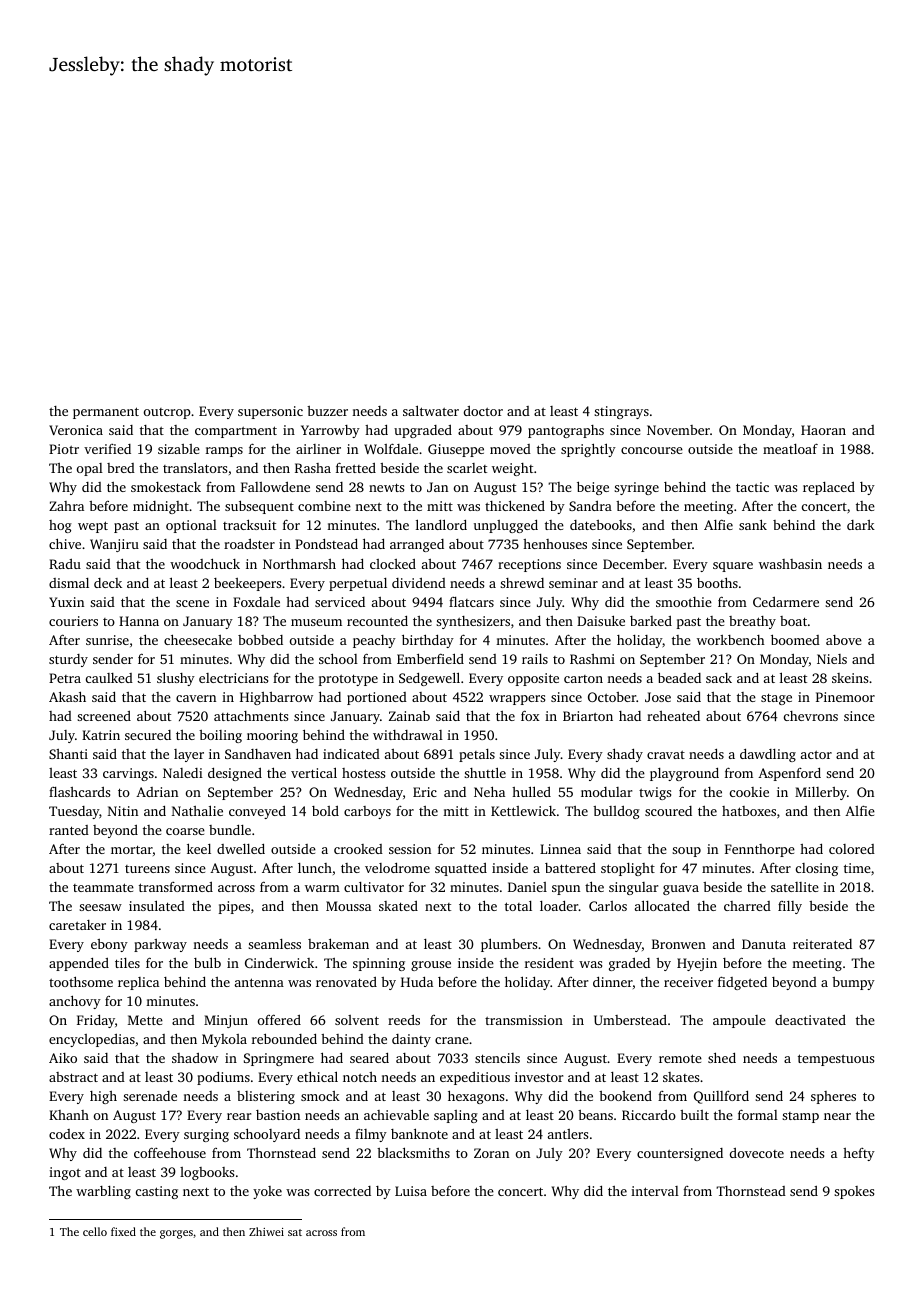 The height and width of the screenshot is (1308, 924). I want to click on Mykola, so click(224, 1040).
